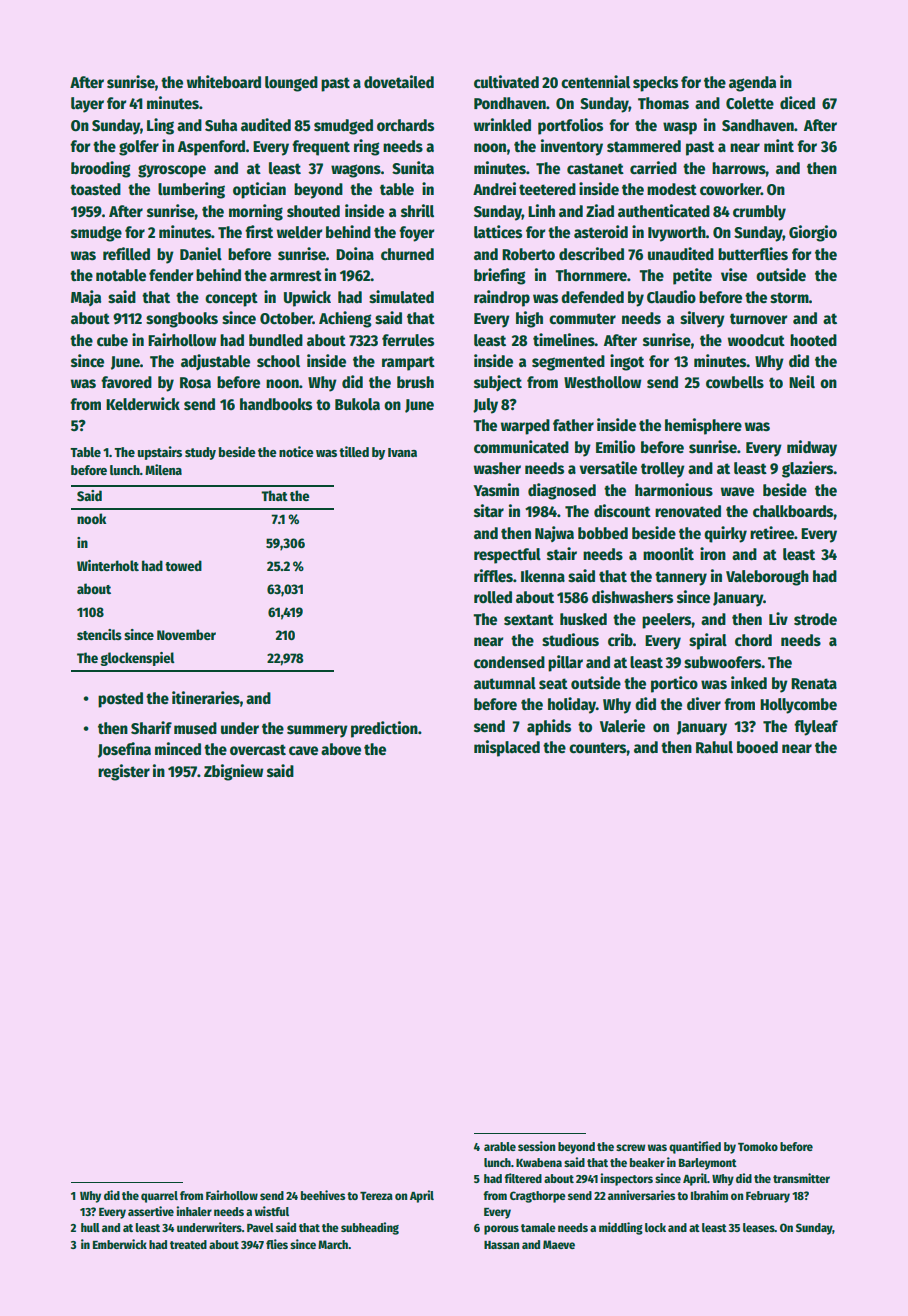  What do you see at coordinates (507, 748) in the screenshot?
I see `misplaced` at bounding box center [507, 748].
